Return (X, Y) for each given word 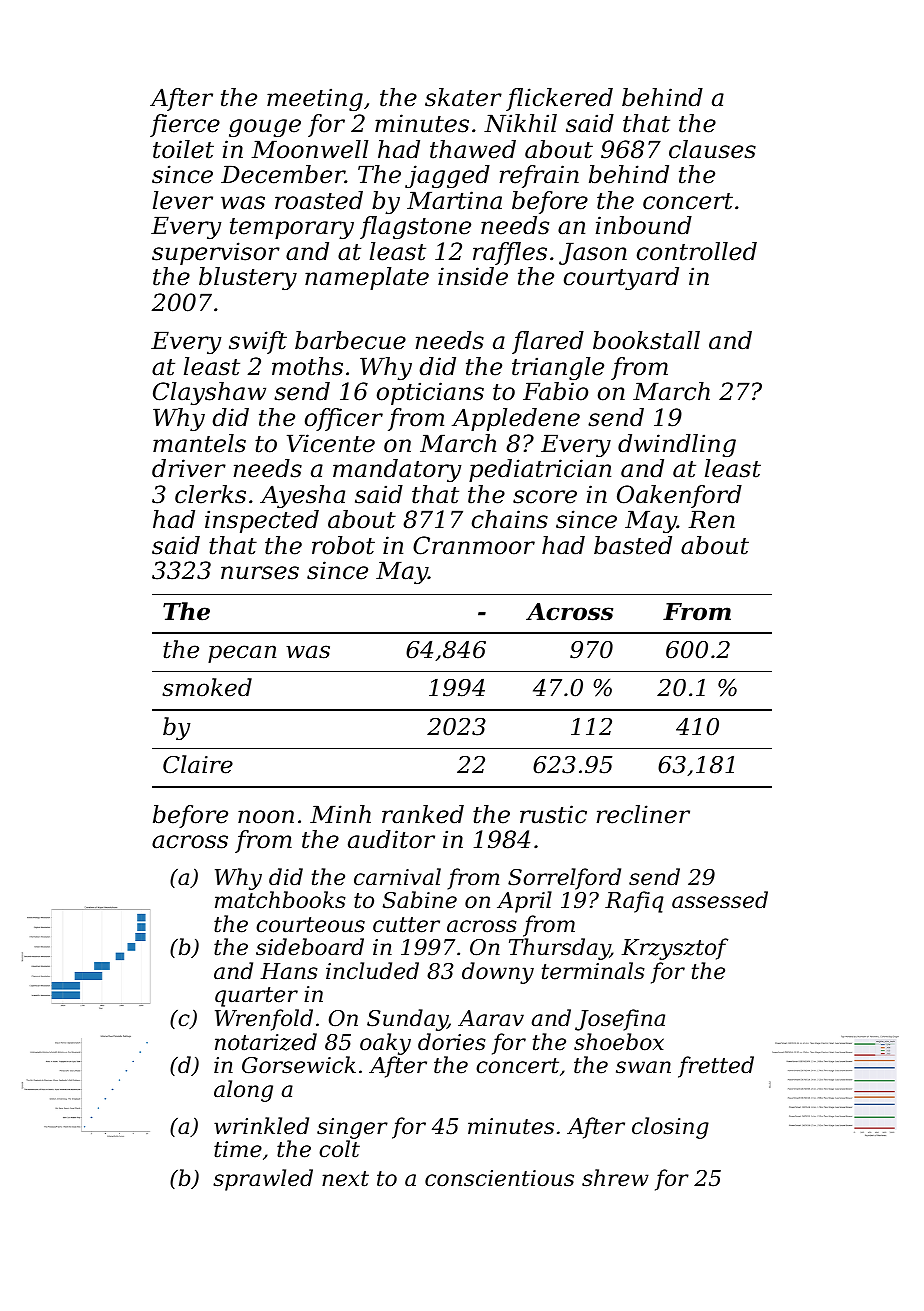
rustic (553, 814)
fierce (185, 125)
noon (266, 817)
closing (670, 1128)
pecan (242, 654)
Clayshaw (209, 393)
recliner (643, 814)
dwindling (677, 445)
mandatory (397, 470)
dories (452, 1042)
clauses (712, 149)
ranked (423, 814)
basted (633, 545)
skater (463, 97)
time (238, 1149)
